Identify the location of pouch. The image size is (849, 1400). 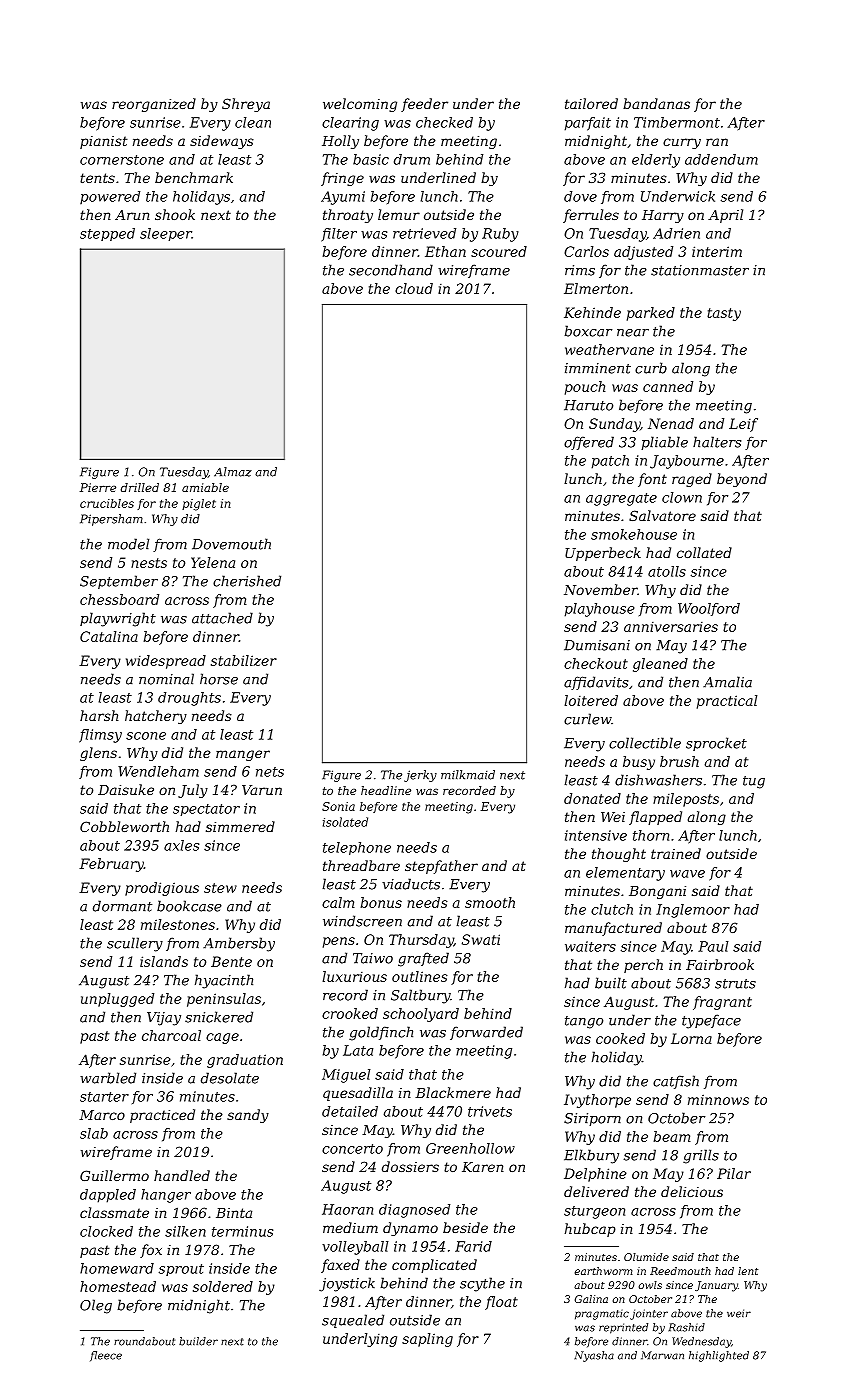
(585, 388).
